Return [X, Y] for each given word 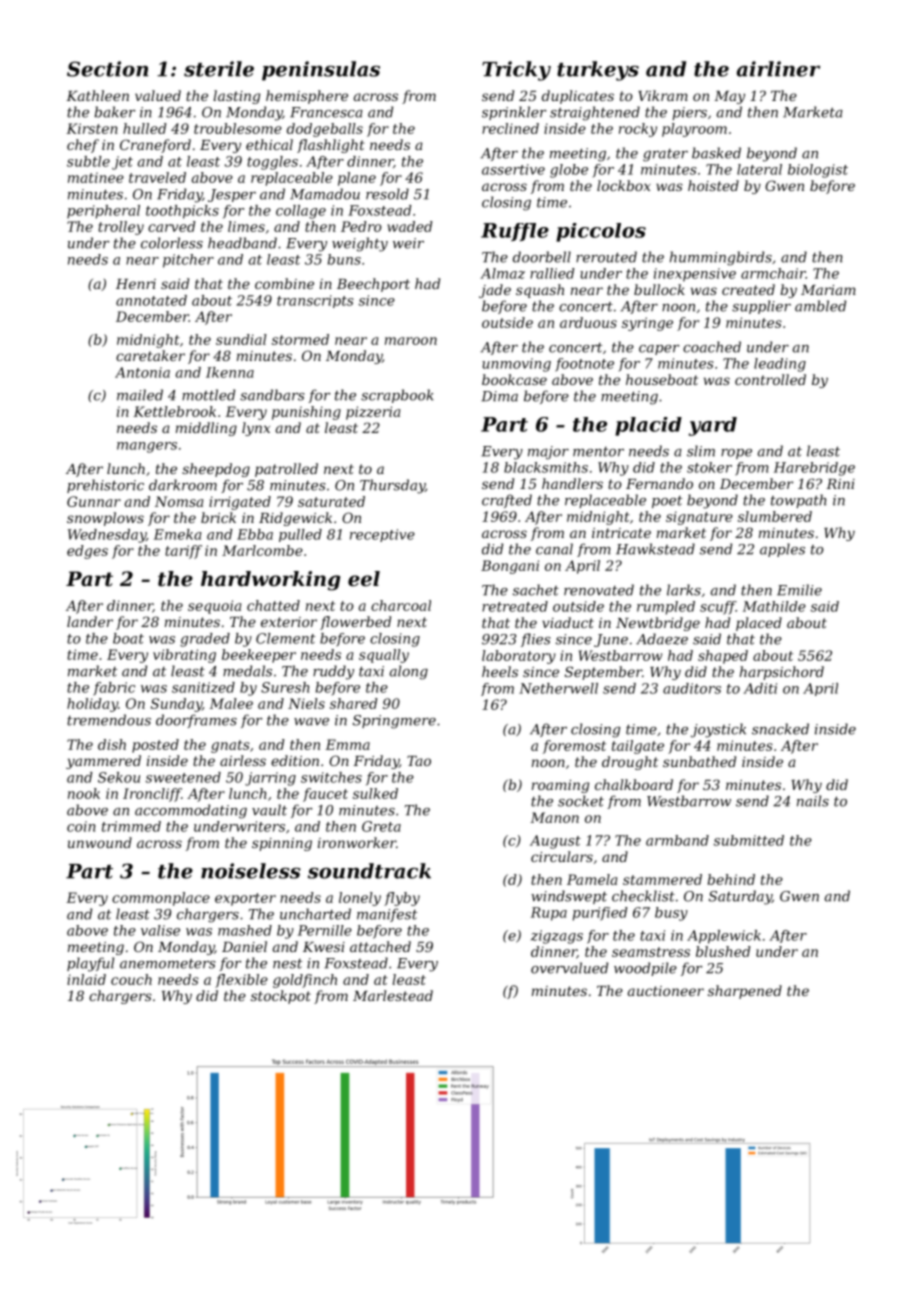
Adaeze [662, 639]
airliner [778, 69]
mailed [140, 395]
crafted [507, 501]
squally [384, 656]
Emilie [799, 590]
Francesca [326, 112]
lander [90, 621]
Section [107, 69]
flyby [402, 899]
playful [90, 964]
